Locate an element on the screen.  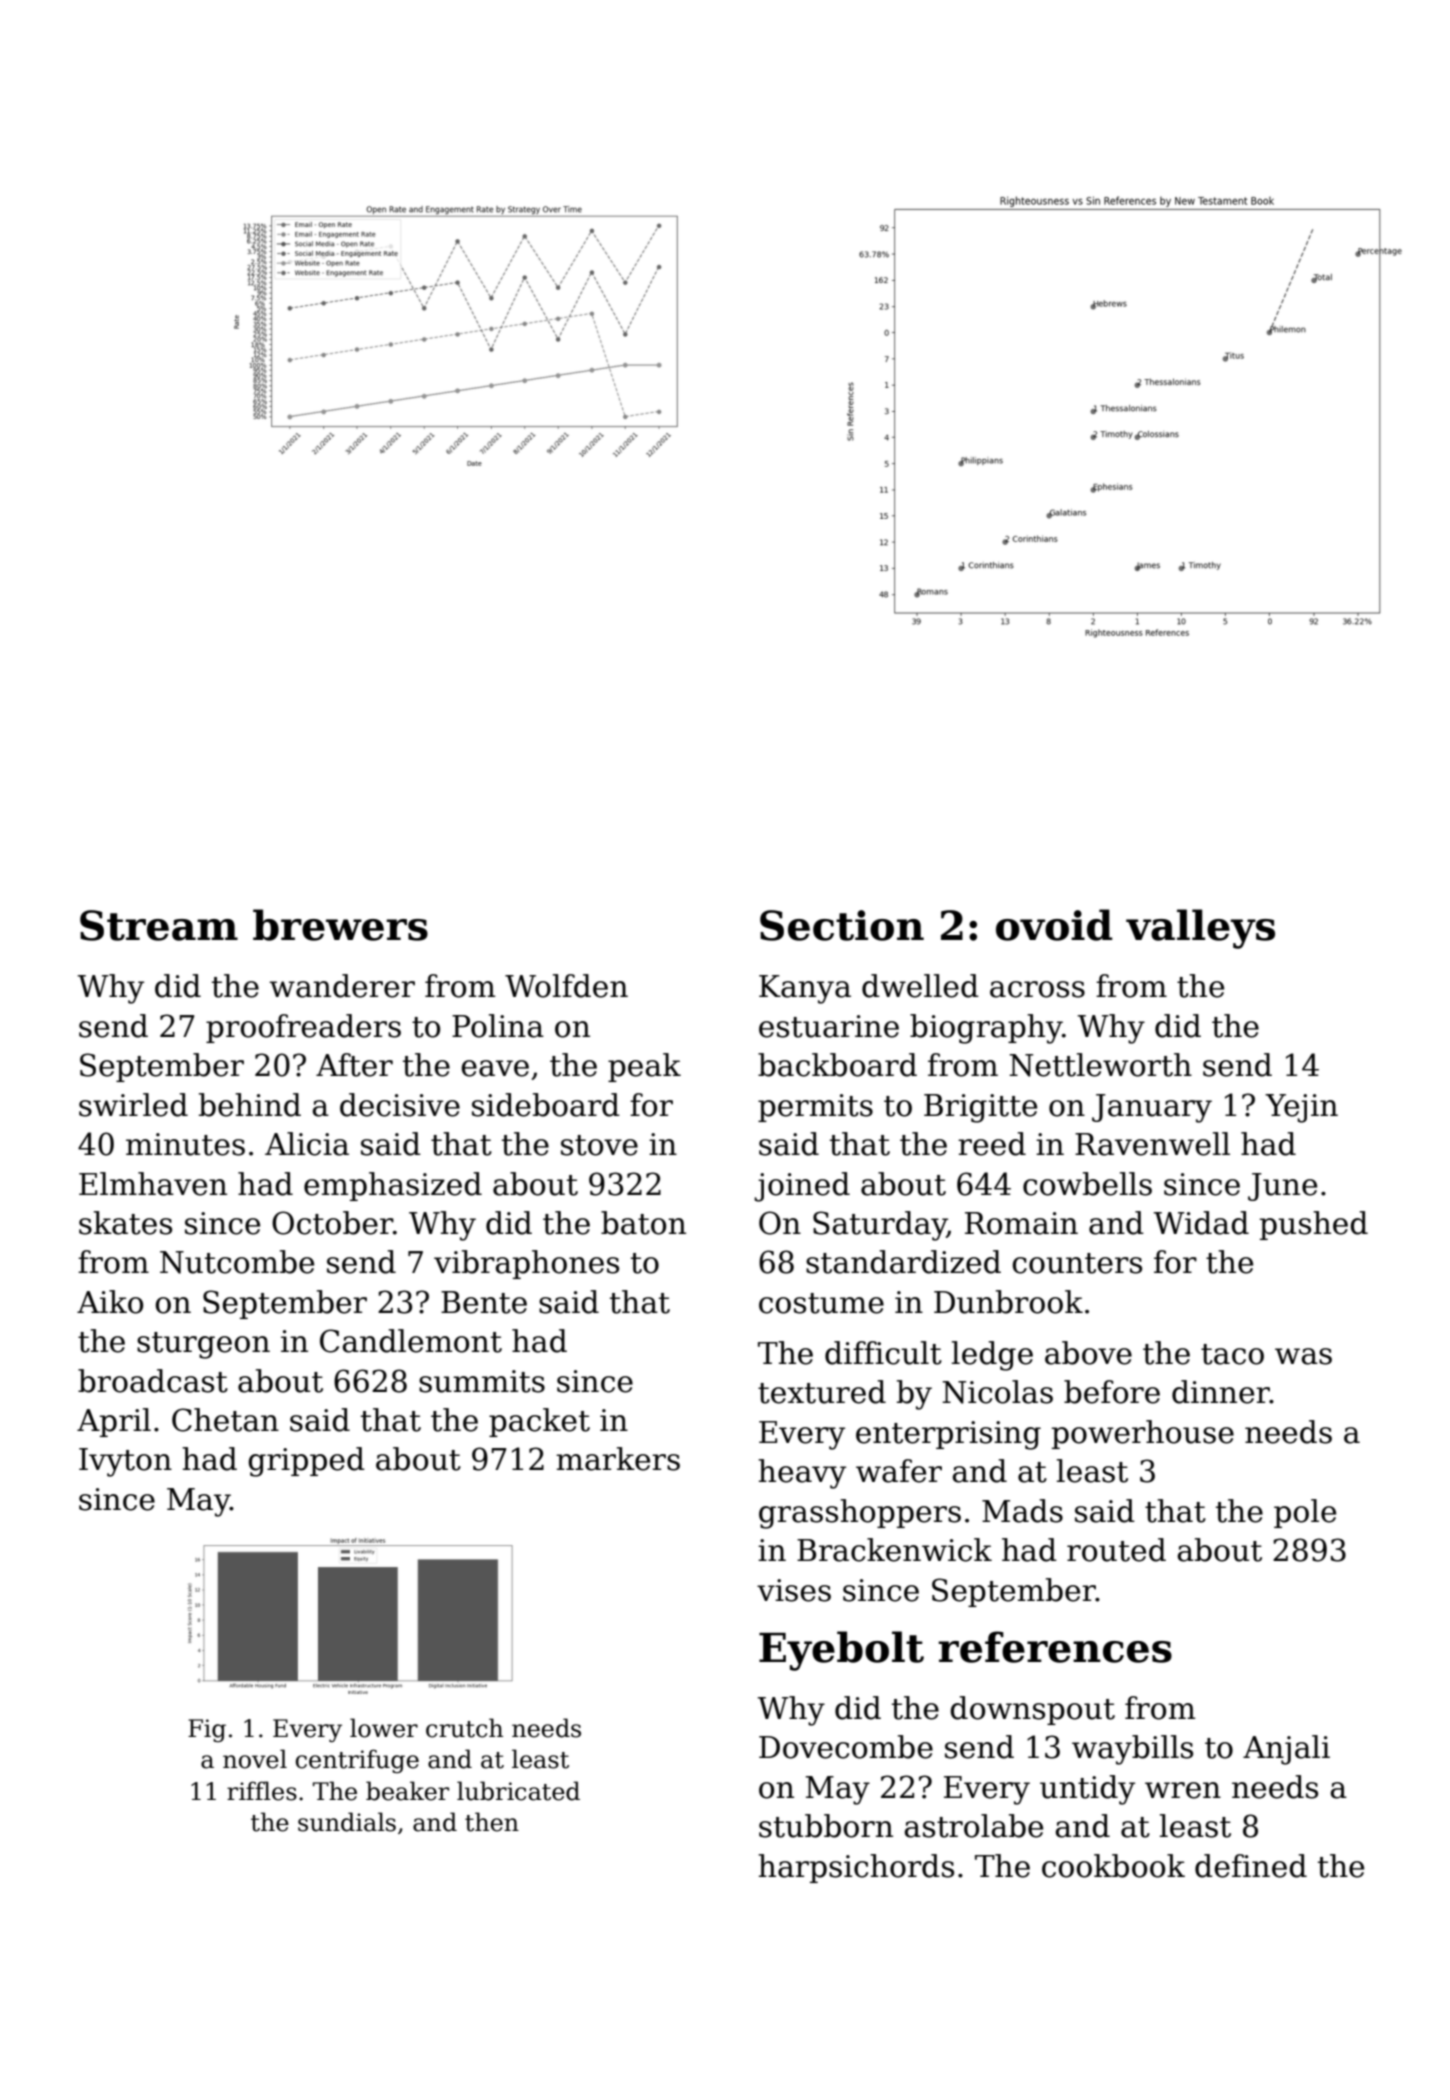
then is located at coordinates (492, 1822).
